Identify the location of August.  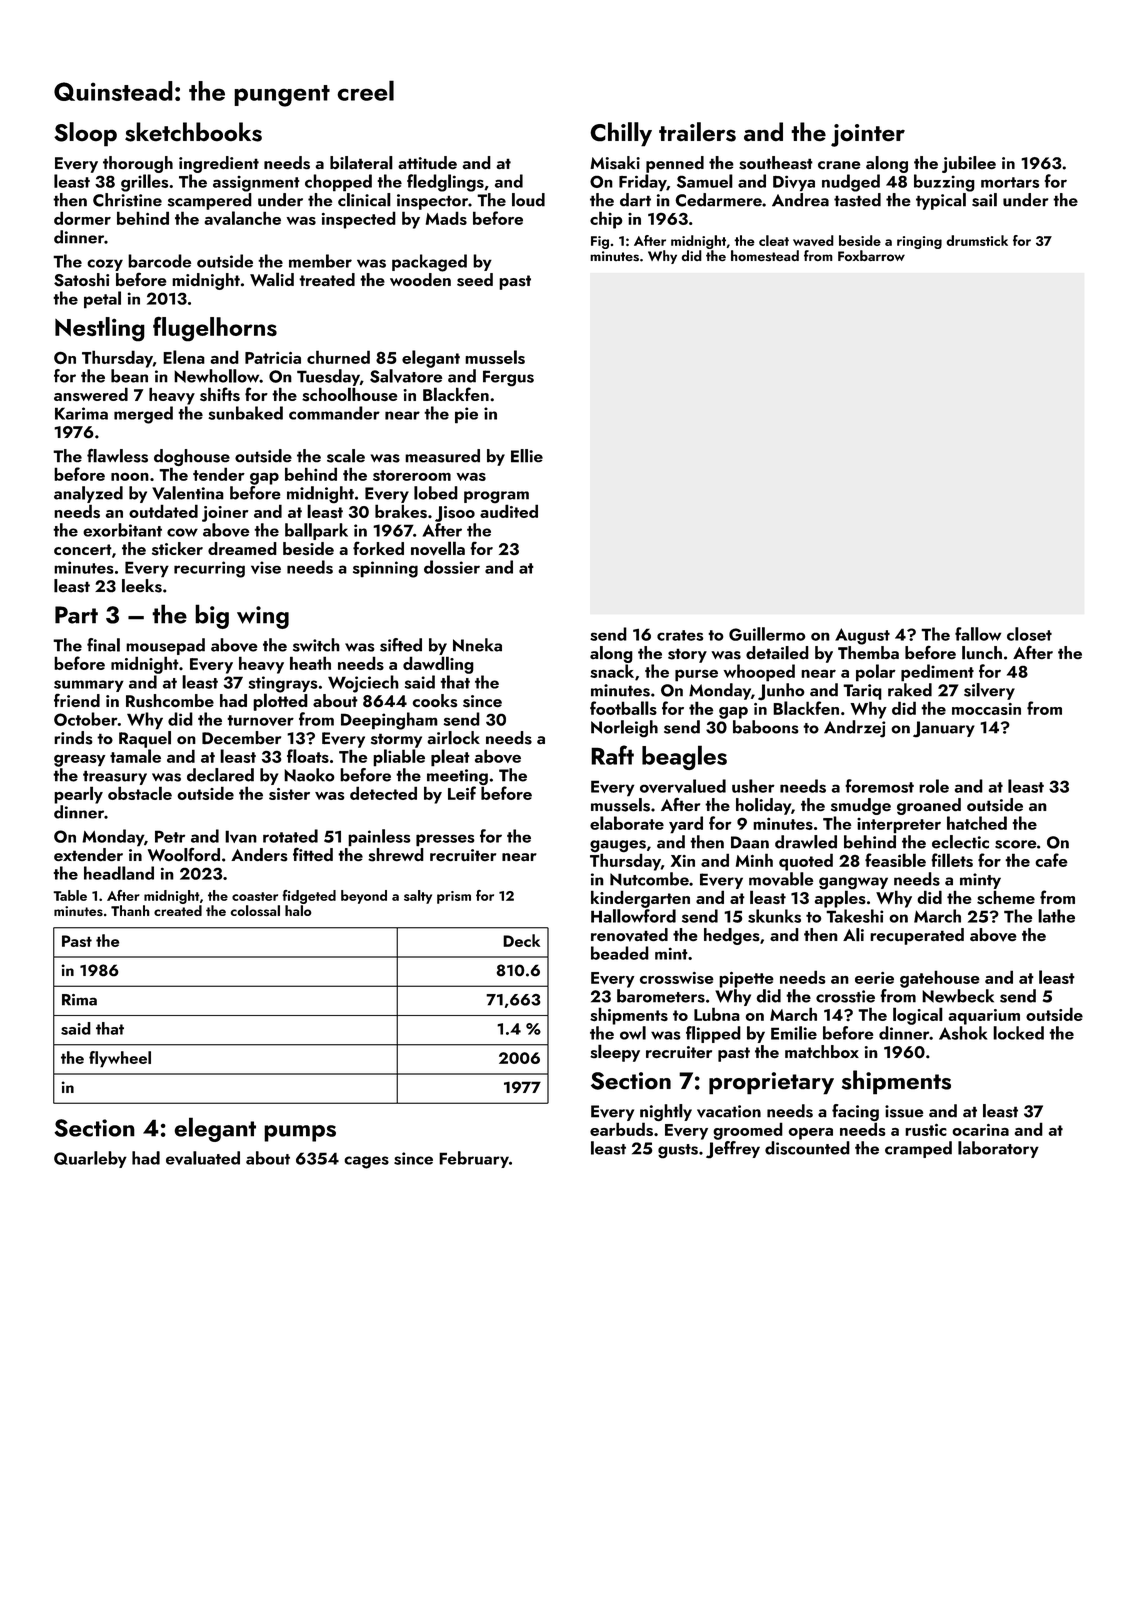
(862, 636).
